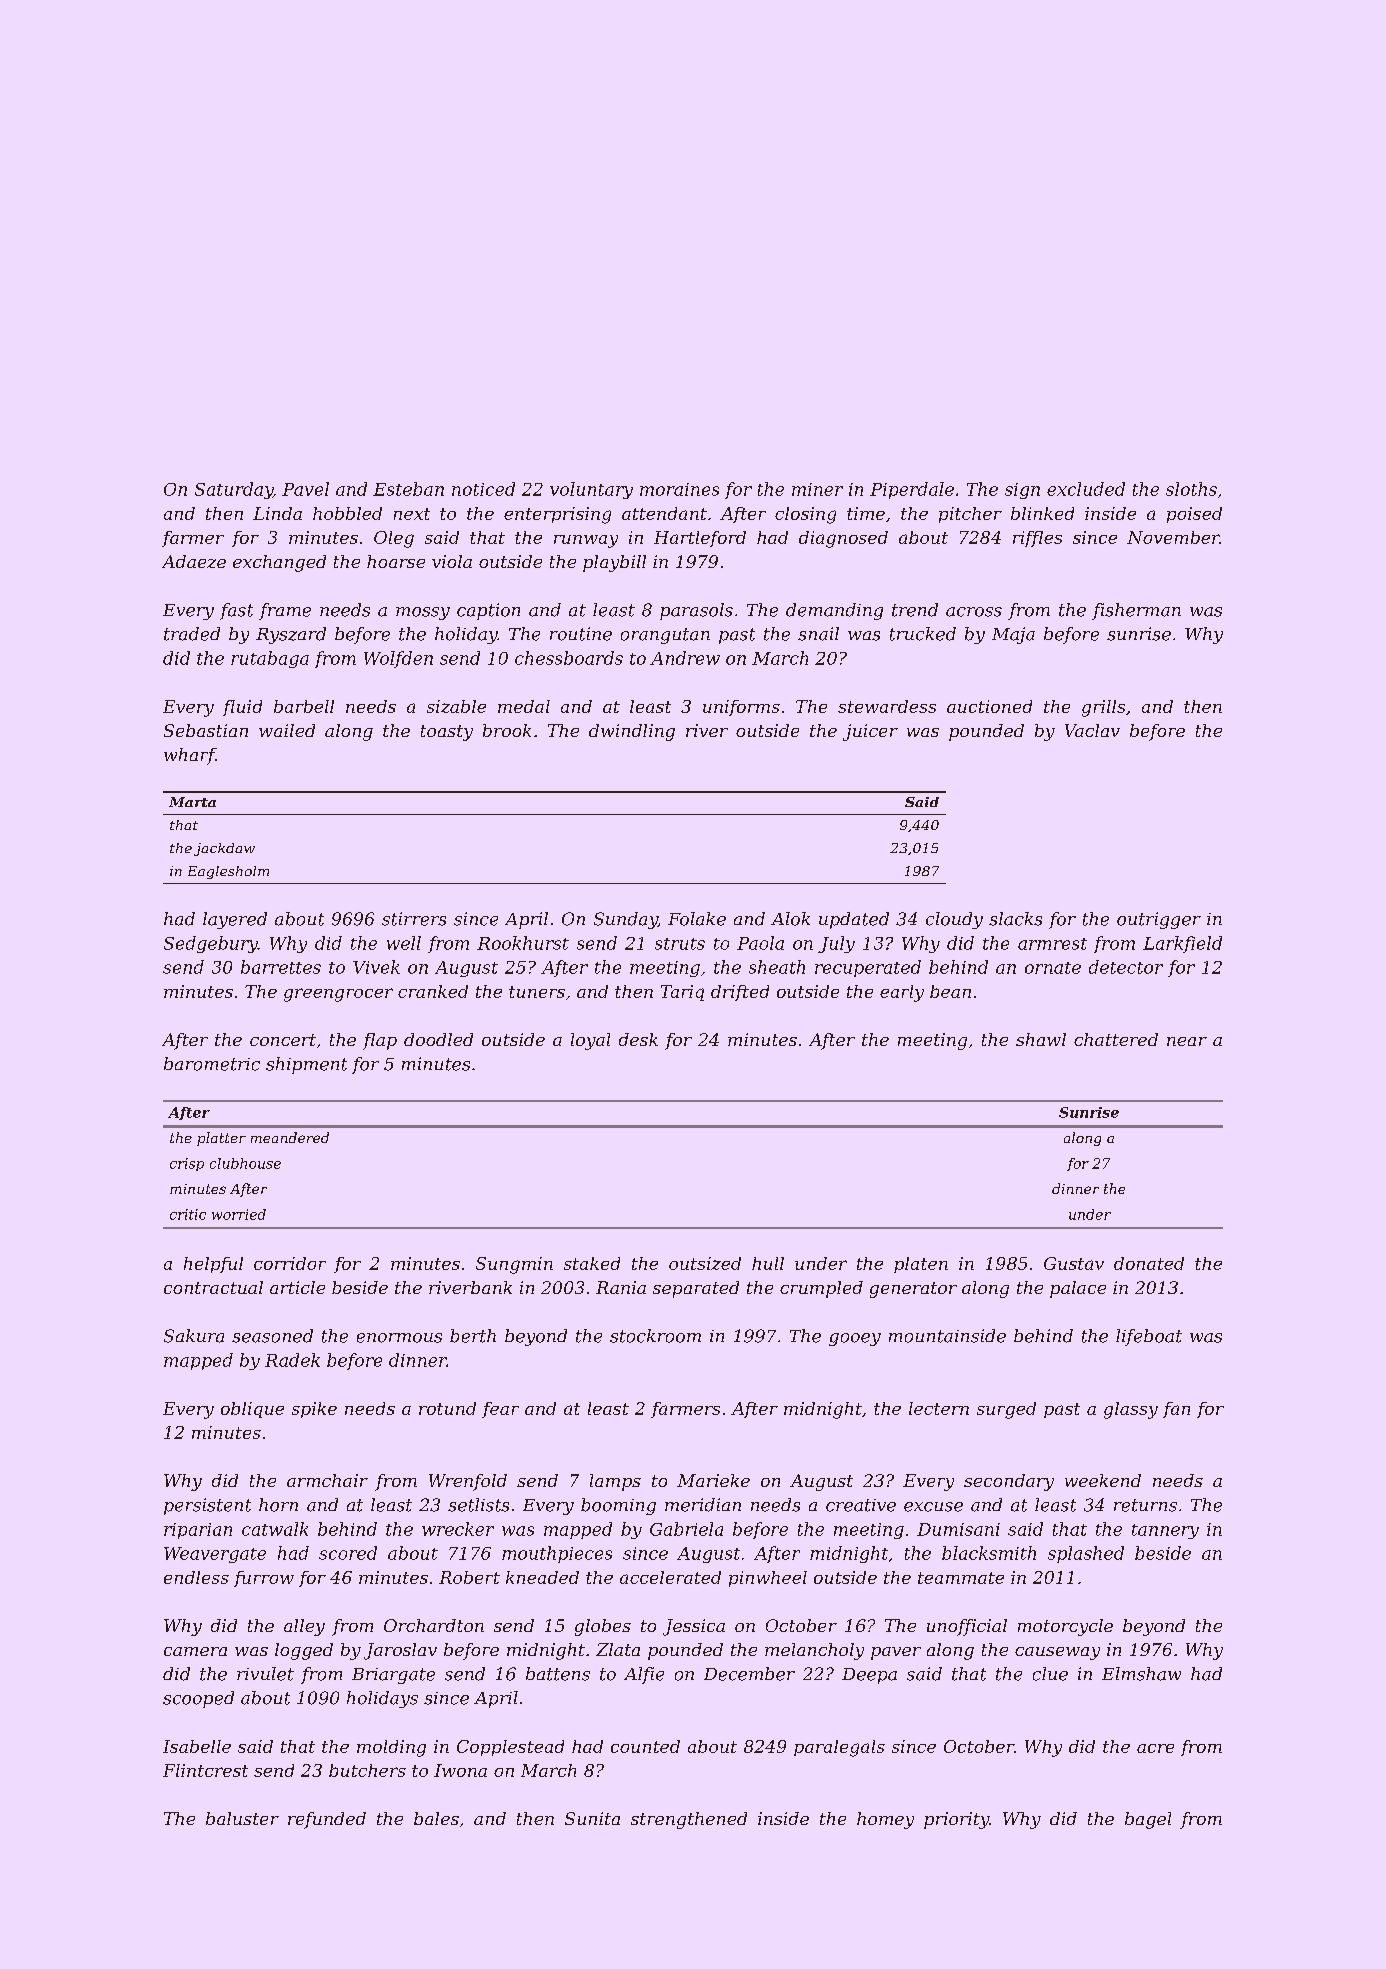 The width and height of the page is (1386, 1969). What do you see at coordinates (211, 944) in the page?
I see `Sedgebury` at bounding box center [211, 944].
